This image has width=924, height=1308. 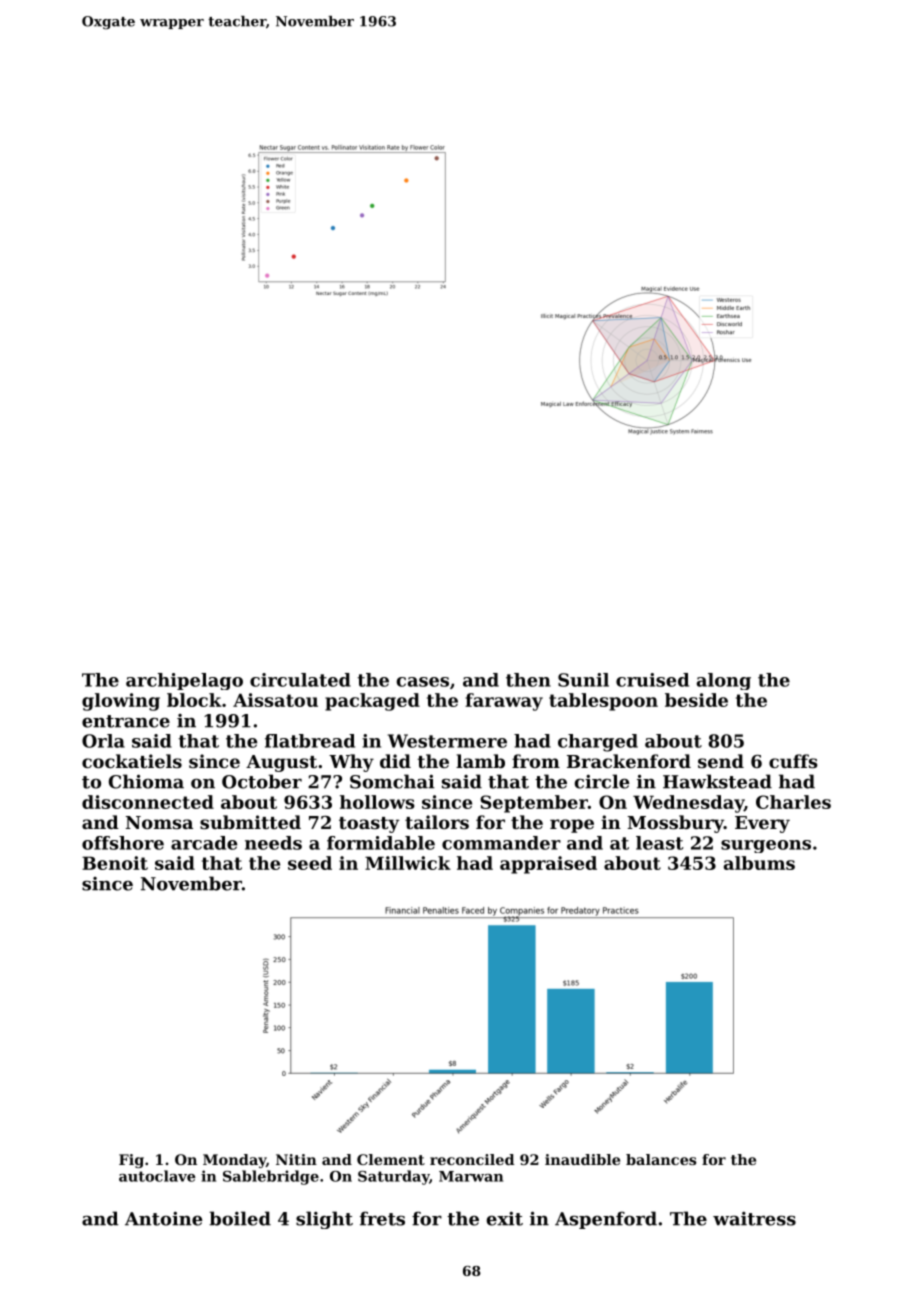 What do you see at coordinates (310, 863) in the image?
I see `seed` at bounding box center [310, 863].
